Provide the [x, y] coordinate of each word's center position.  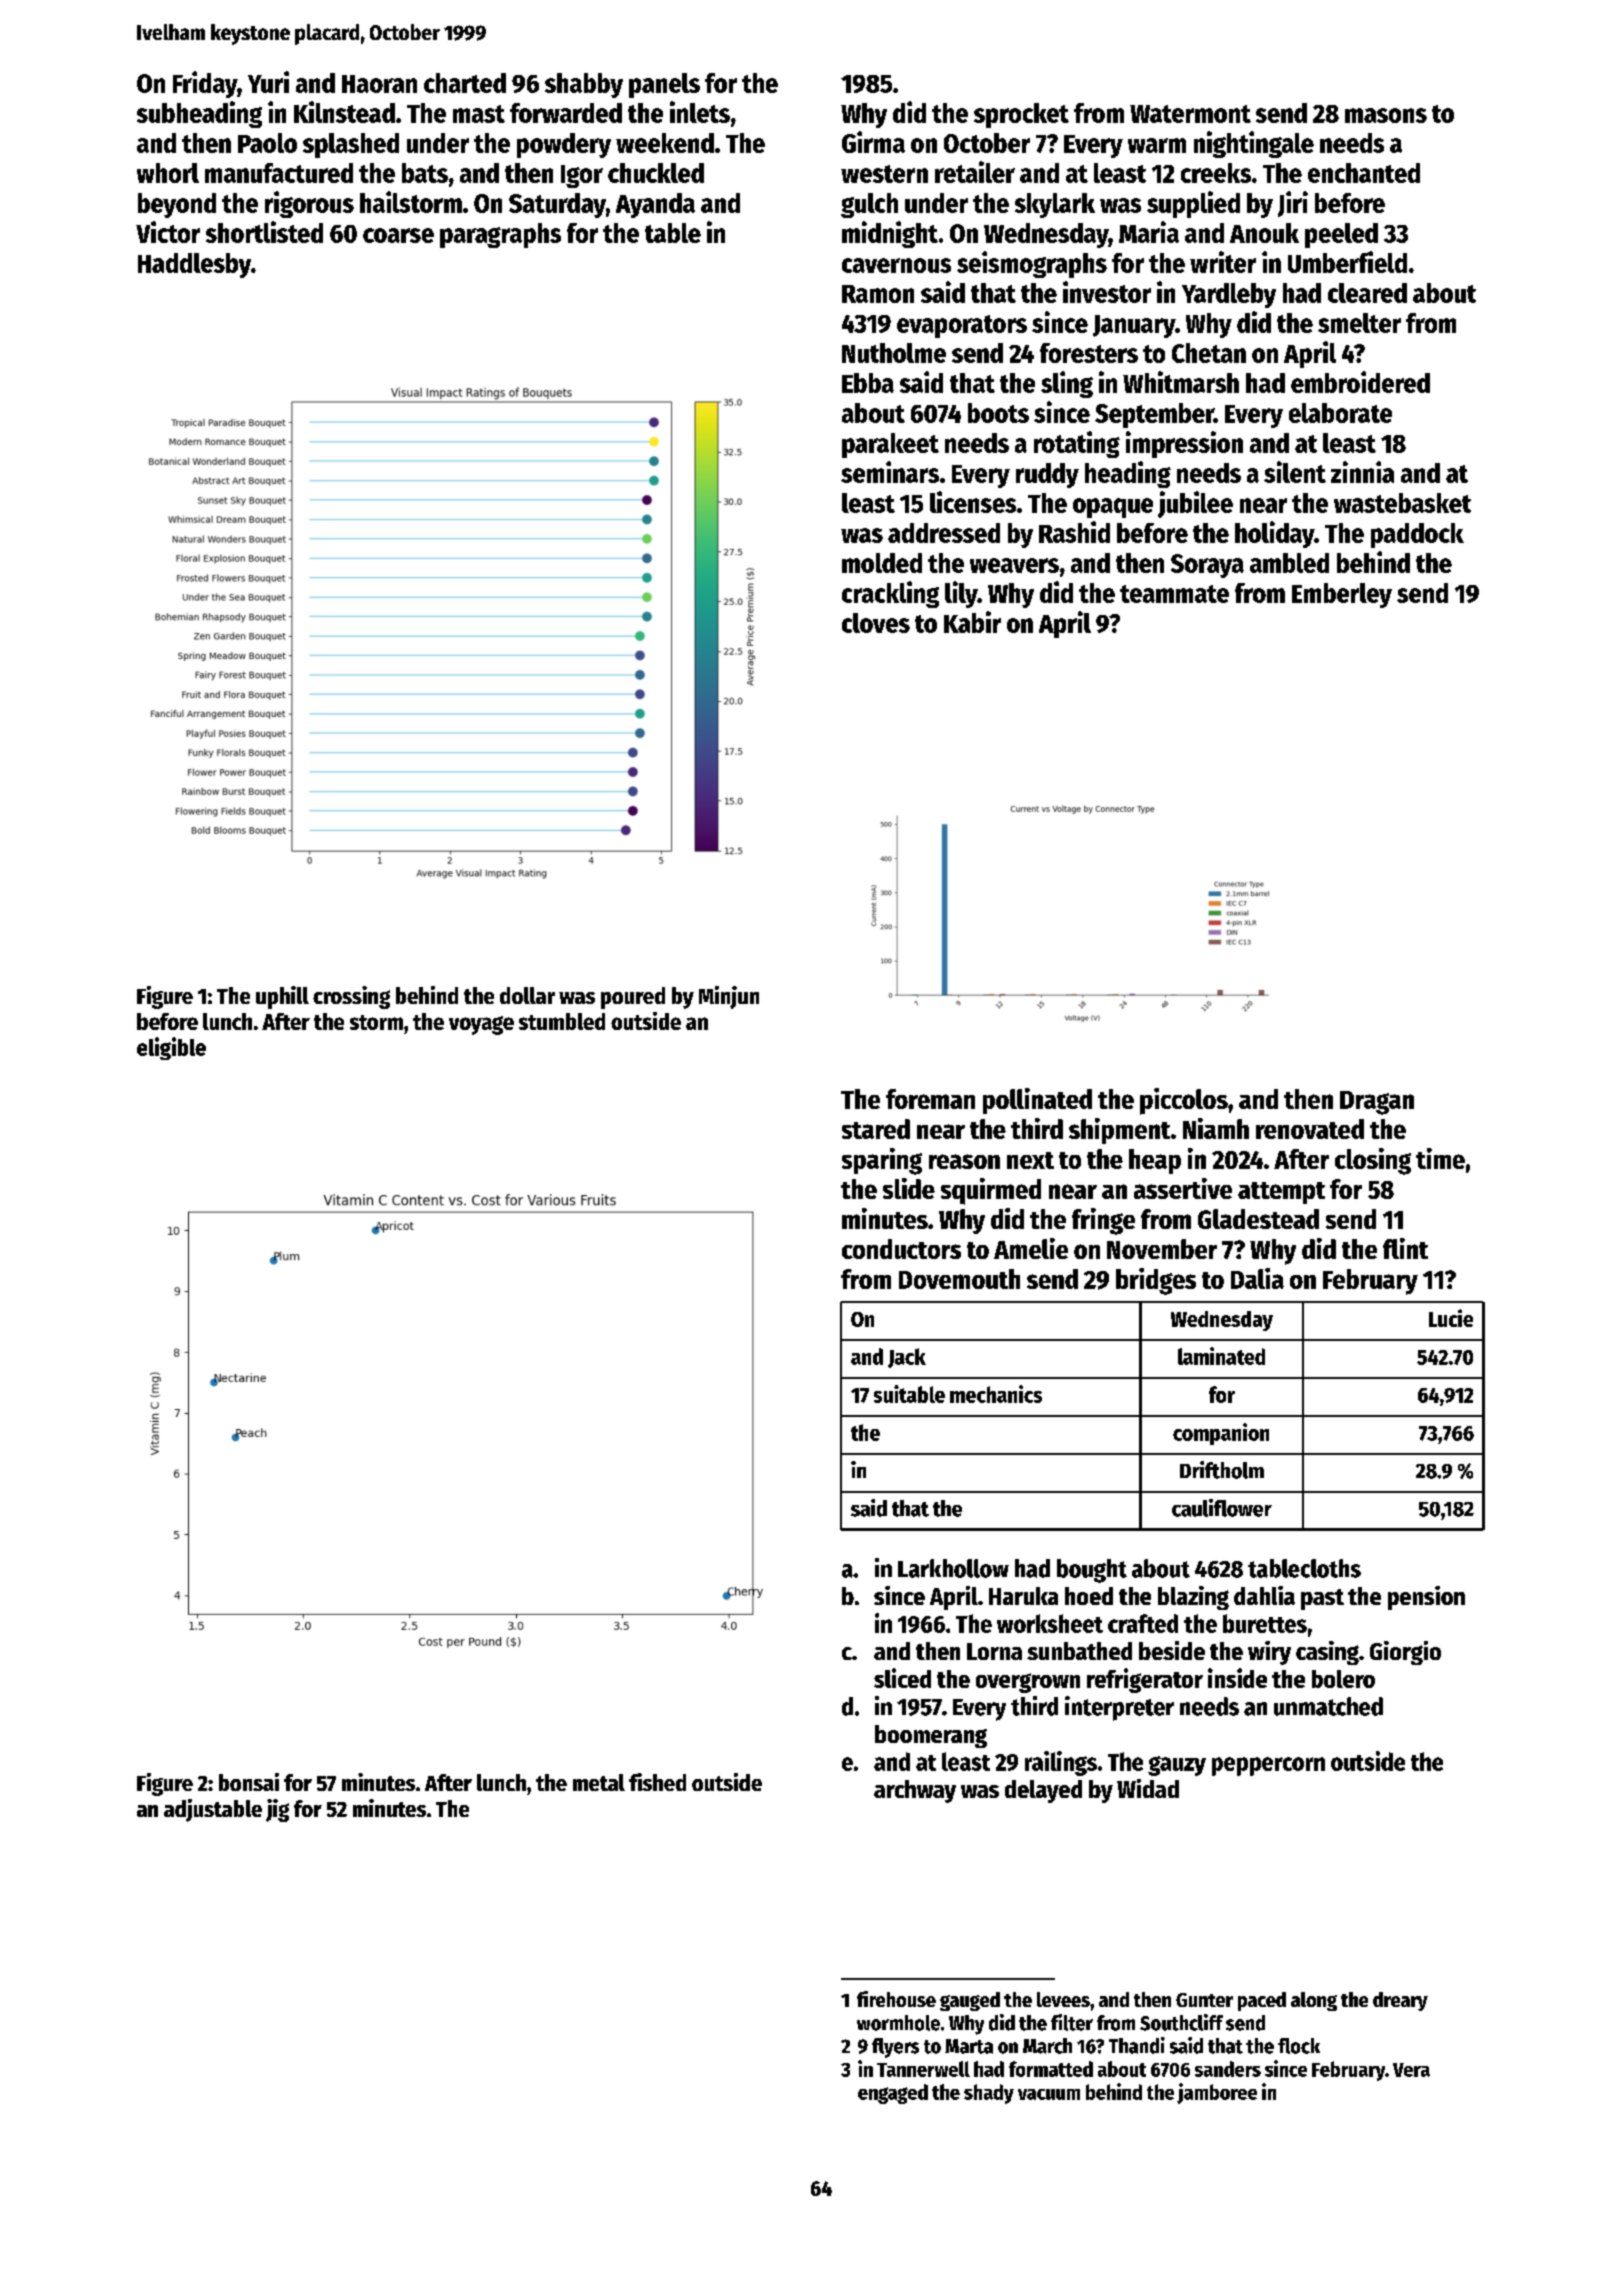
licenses [973, 502]
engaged [893, 2094]
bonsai [249, 1782]
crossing [351, 997]
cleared [1367, 293]
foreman [930, 1099]
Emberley [1342, 595]
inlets [700, 112]
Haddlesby [194, 265]
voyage [481, 1025]
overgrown [1028, 1683]
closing [1373, 1161]
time [1440, 1158]
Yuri [268, 82]
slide [909, 1188]
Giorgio [1405, 1653]
